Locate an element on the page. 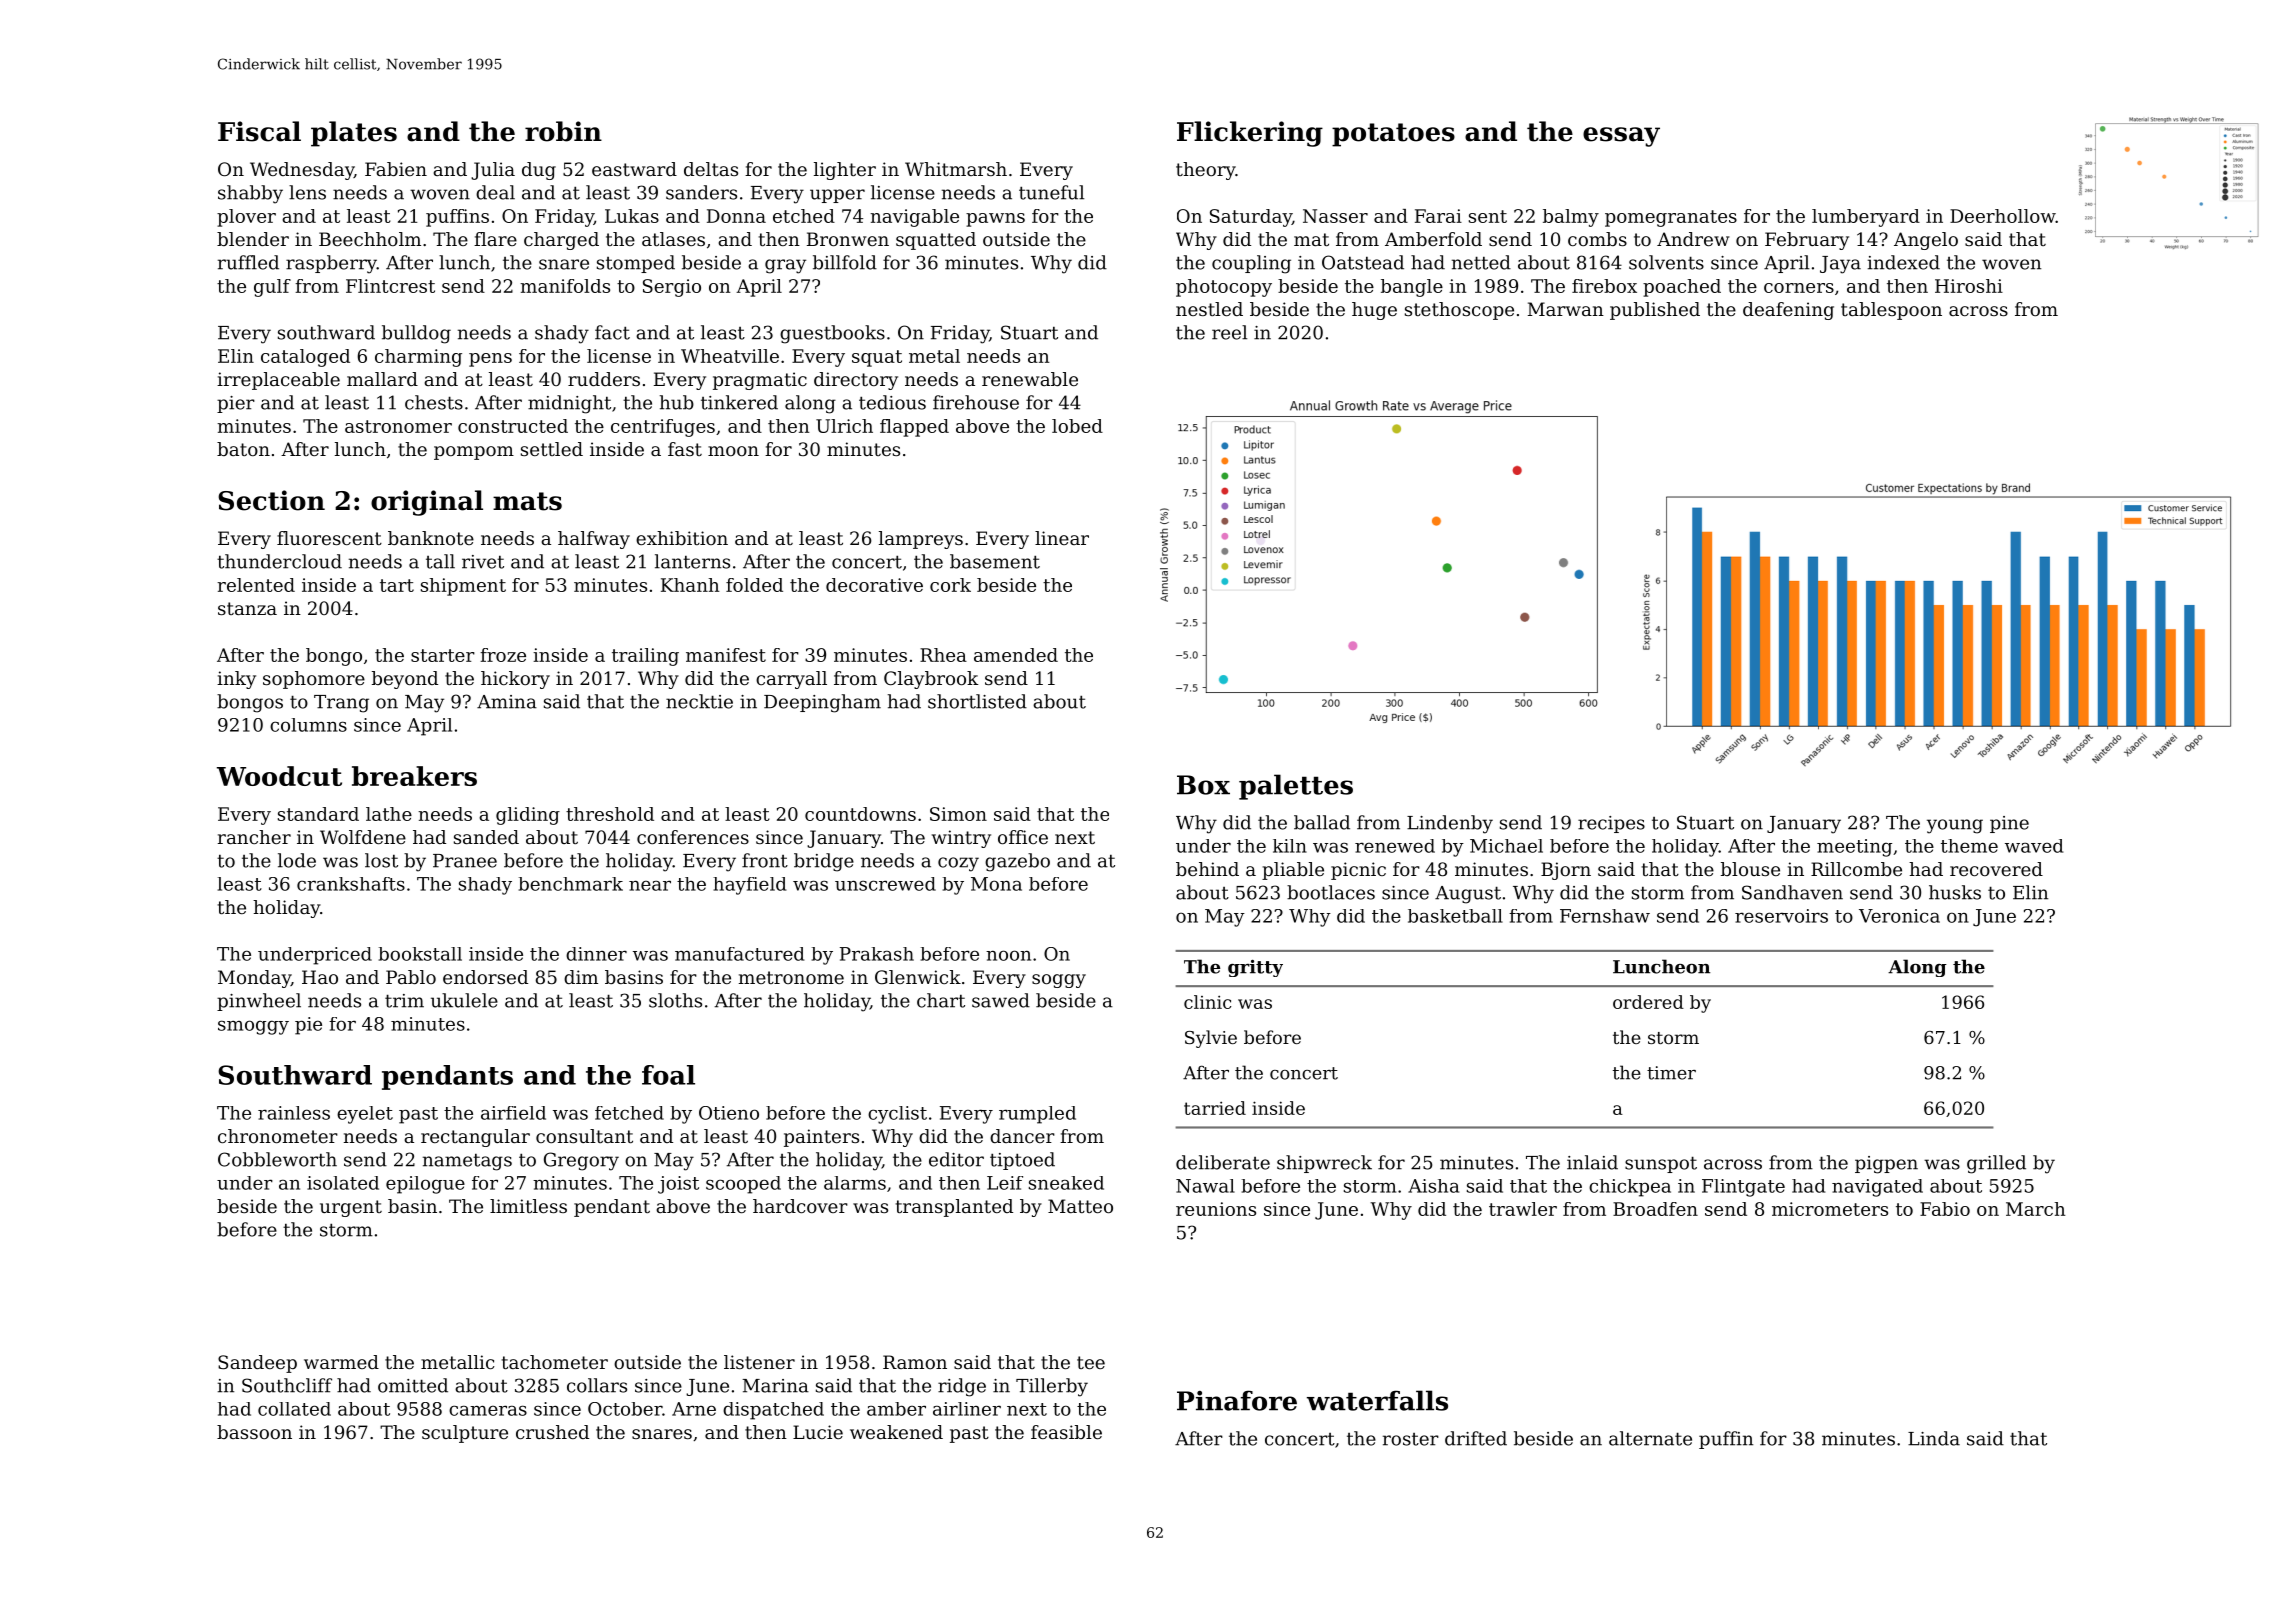 The width and height of the document is (2292, 1620). necktie is located at coordinates (699, 701).
